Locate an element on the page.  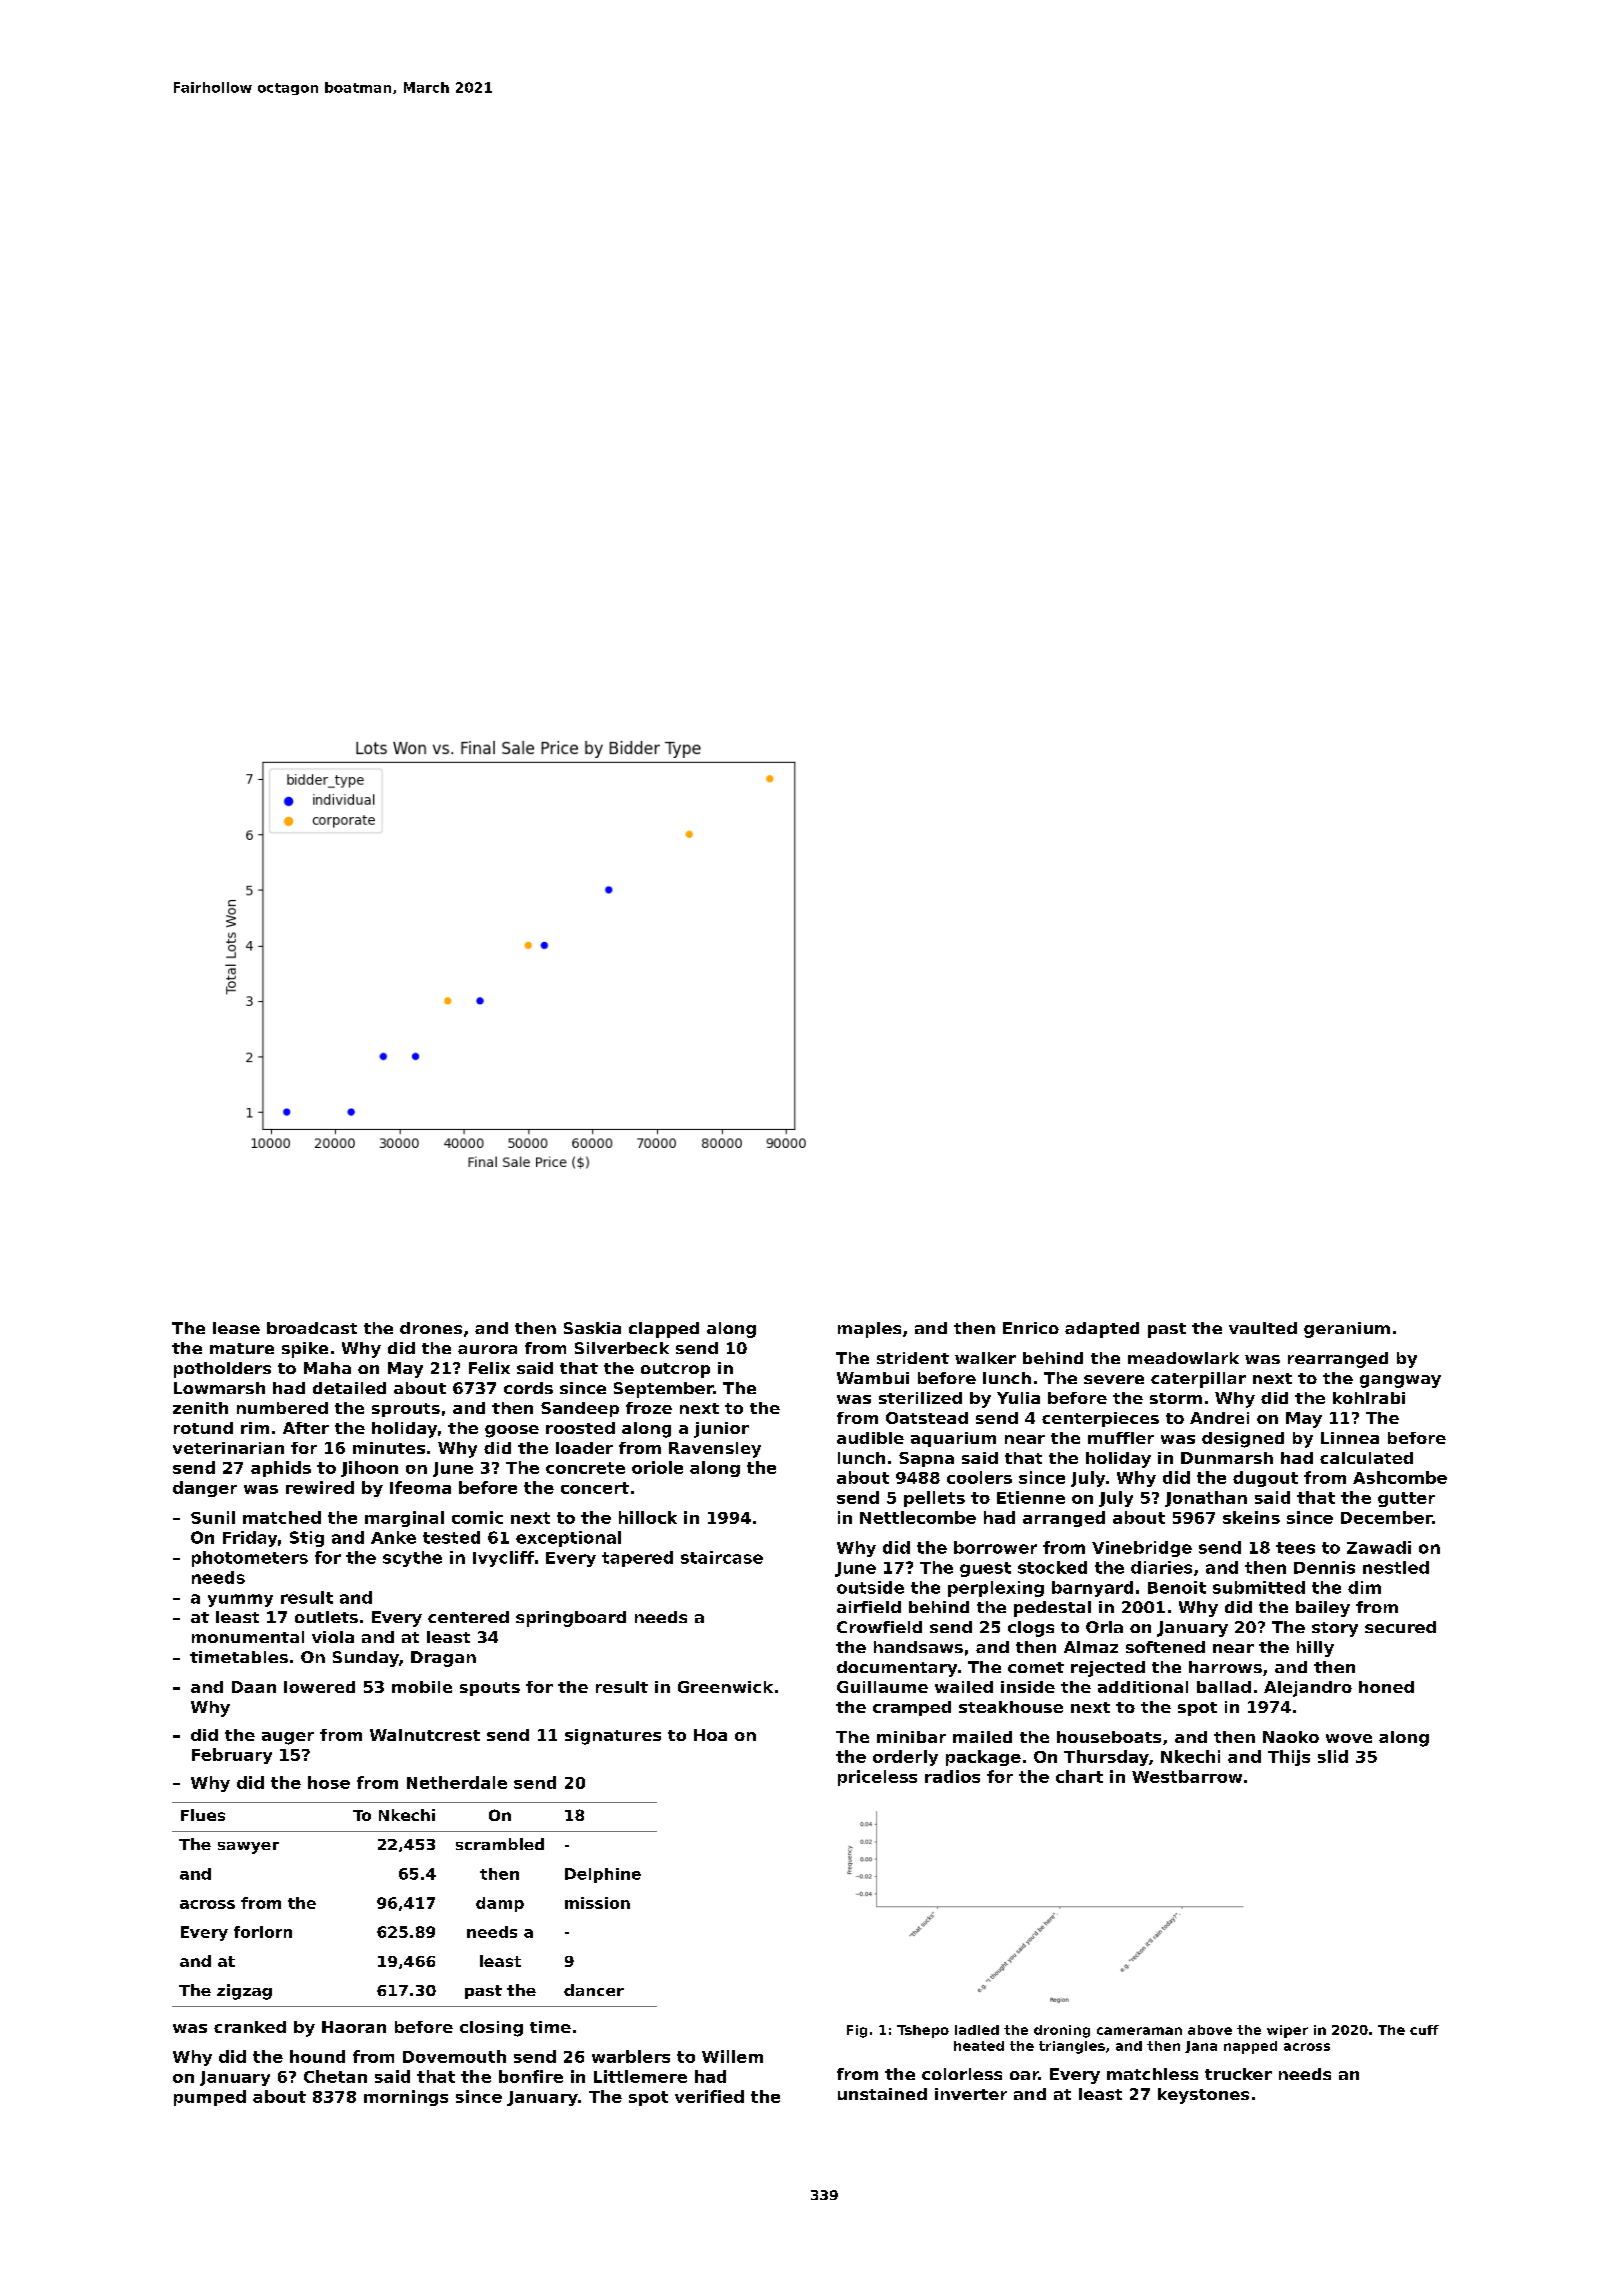
pumped is located at coordinates (210, 2098).
